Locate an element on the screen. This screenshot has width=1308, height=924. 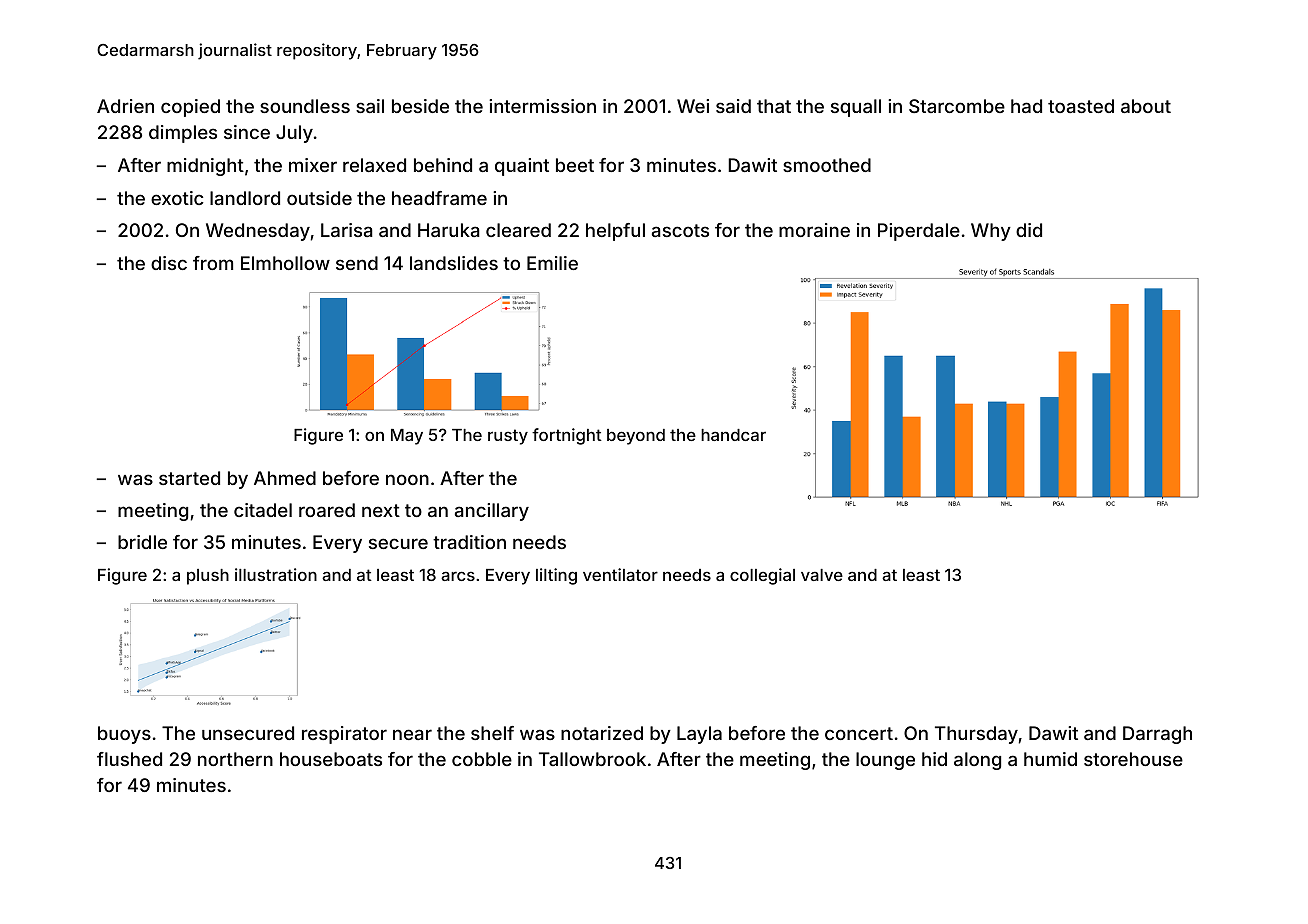
Piperdale is located at coordinates (919, 232).
